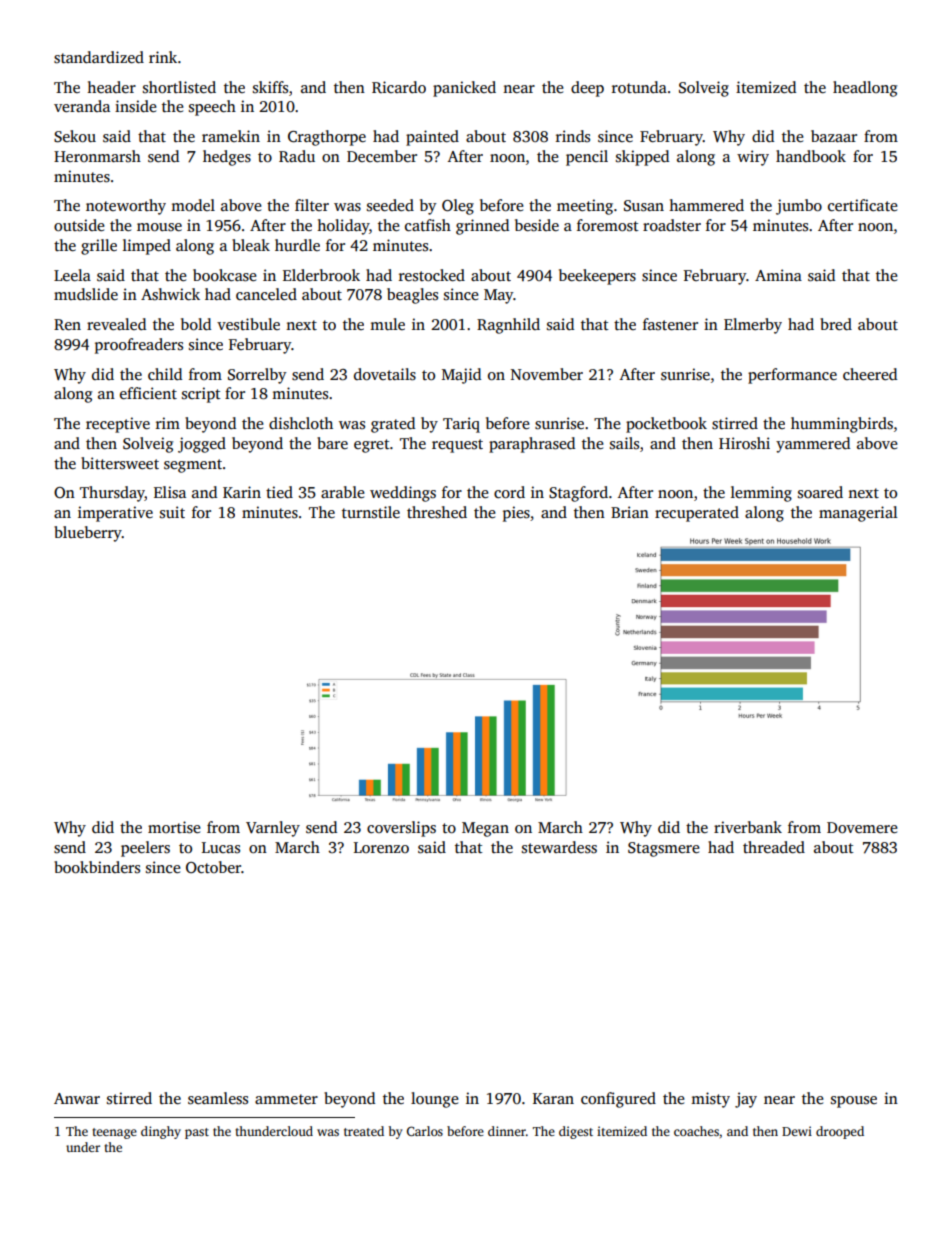  What do you see at coordinates (77, 1098) in the page?
I see `Anwar` at bounding box center [77, 1098].
